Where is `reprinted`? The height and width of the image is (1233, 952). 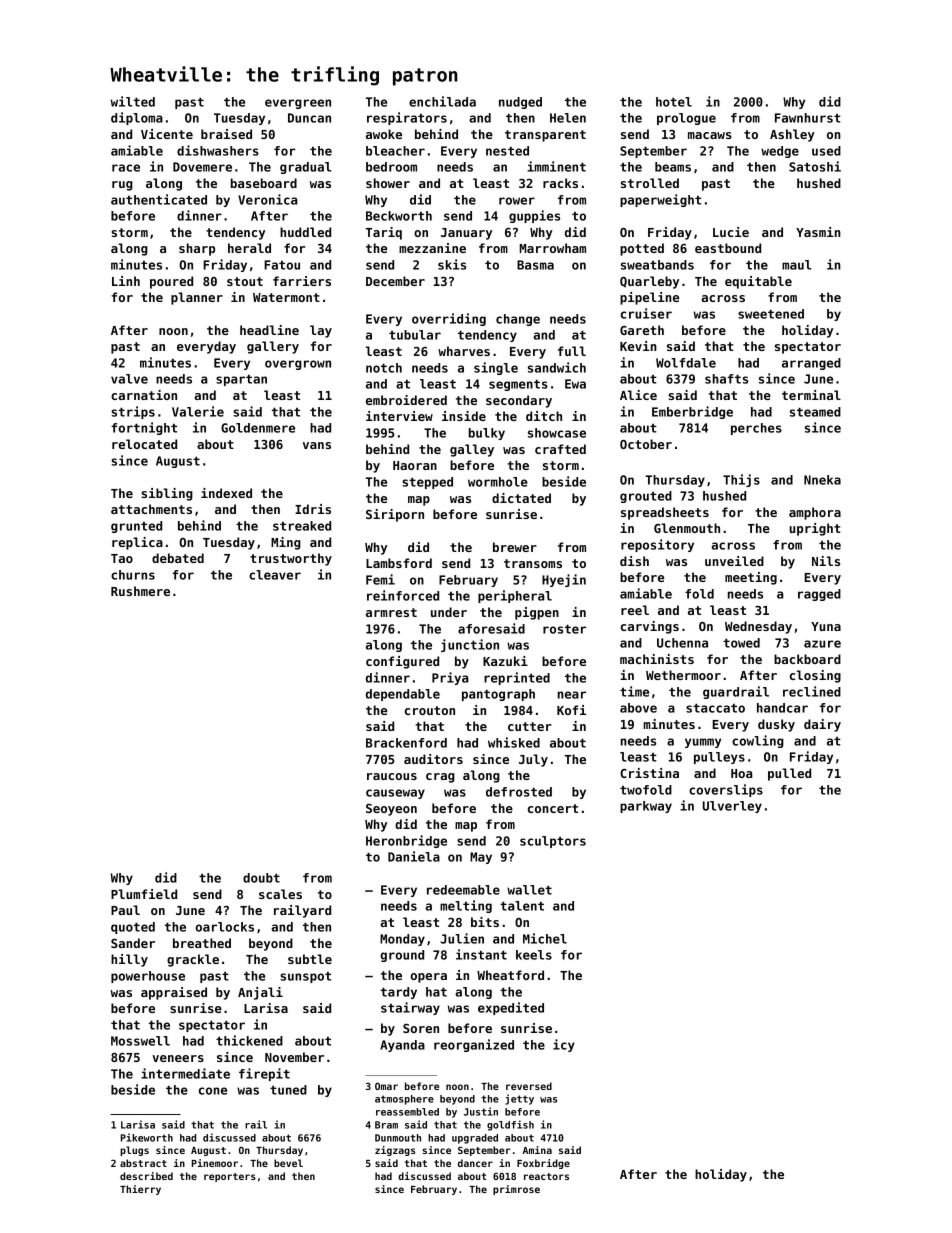 reprinted is located at coordinates (517, 678).
